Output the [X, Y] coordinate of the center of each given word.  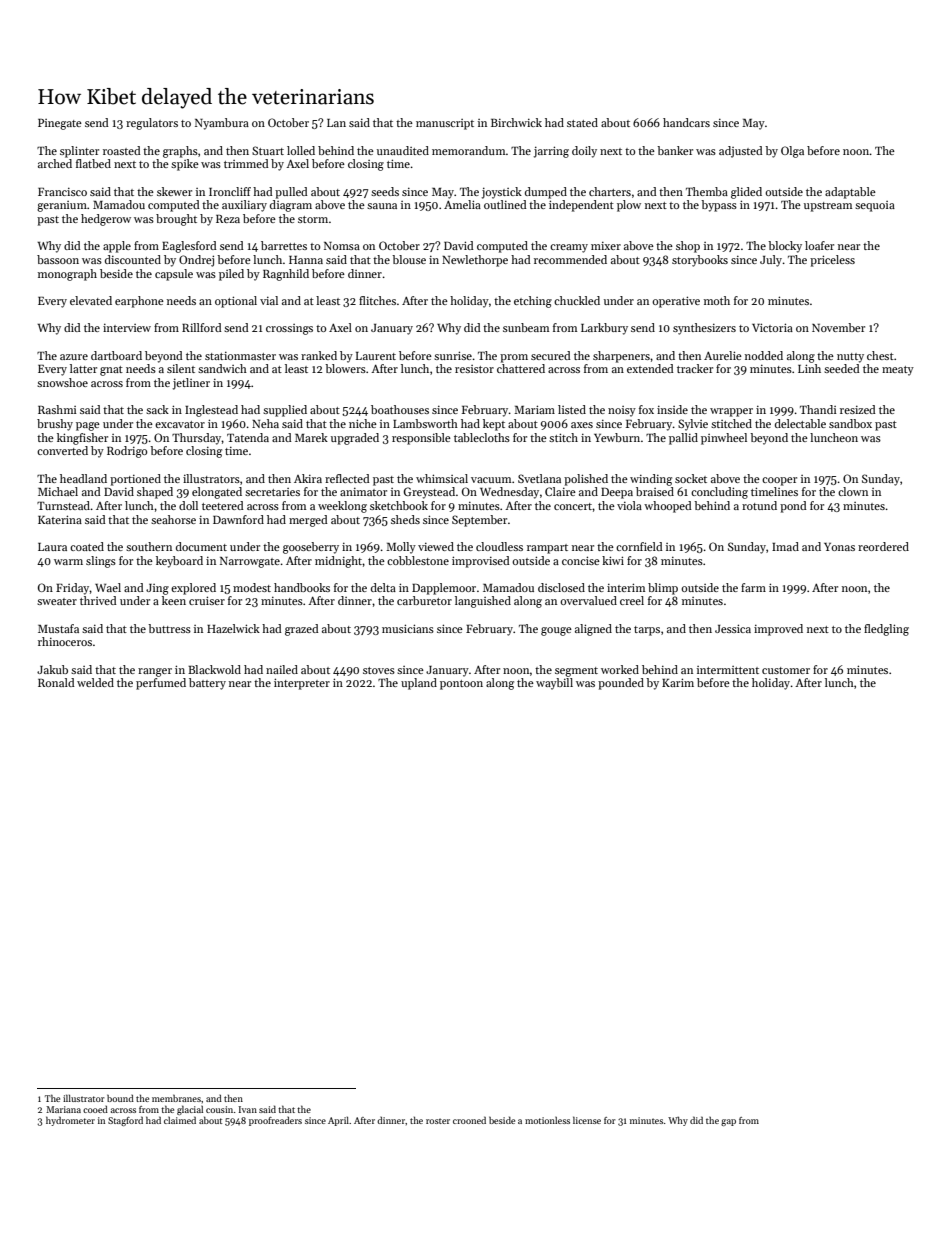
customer [786, 670]
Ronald [56, 682]
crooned [469, 1120]
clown [853, 491]
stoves [379, 670]
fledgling [886, 630]
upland [419, 684]
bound [120, 1098]
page [88, 426]
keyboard [179, 562]
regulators [152, 124]
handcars [686, 122]
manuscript [445, 124]
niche [363, 423]
